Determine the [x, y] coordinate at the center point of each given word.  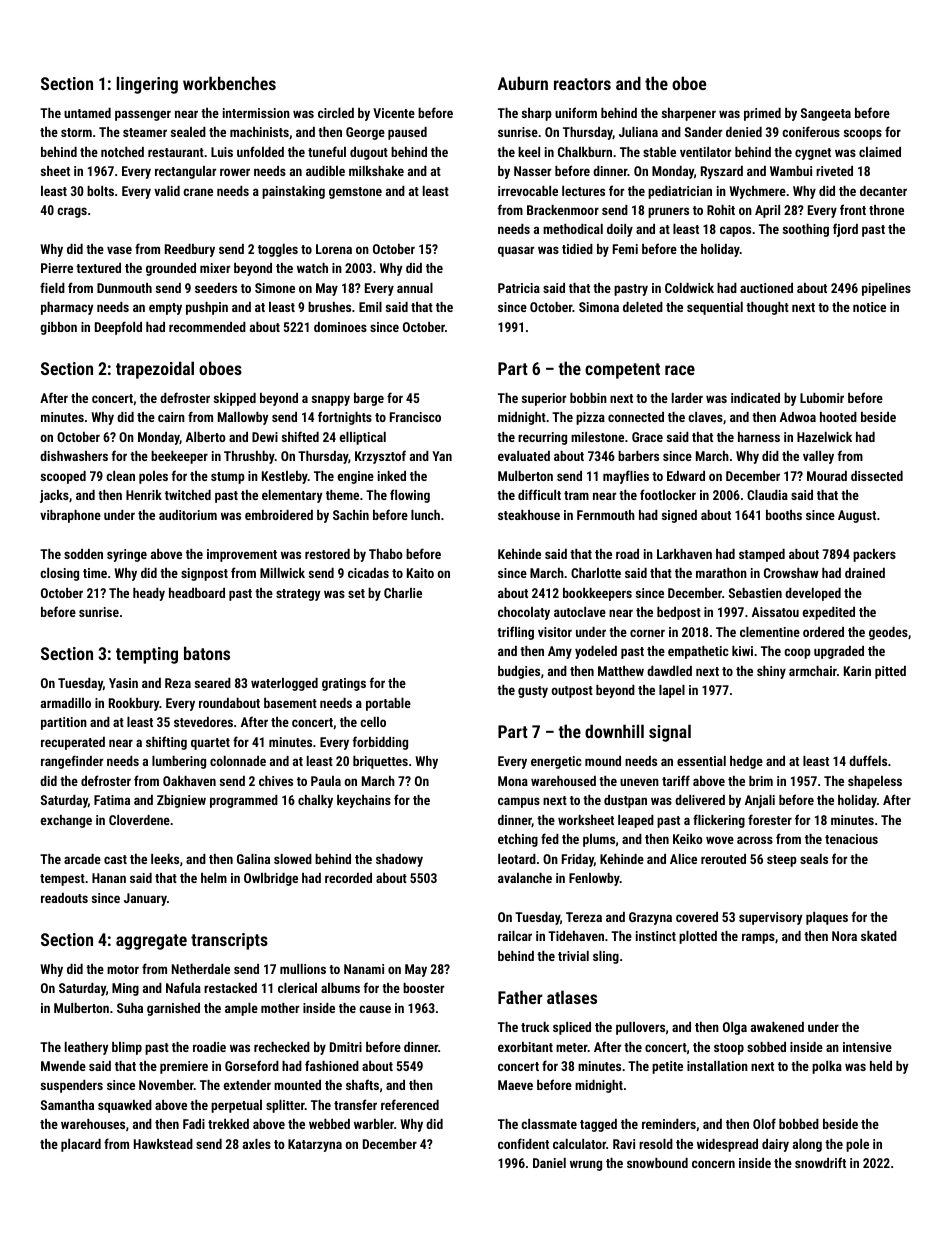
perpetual [236, 1106]
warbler [374, 1124]
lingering [147, 85]
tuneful [327, 151]
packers [874, 555]
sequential [715, 308]
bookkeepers [597, 594]
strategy [298, 595]
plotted [698, 937]
